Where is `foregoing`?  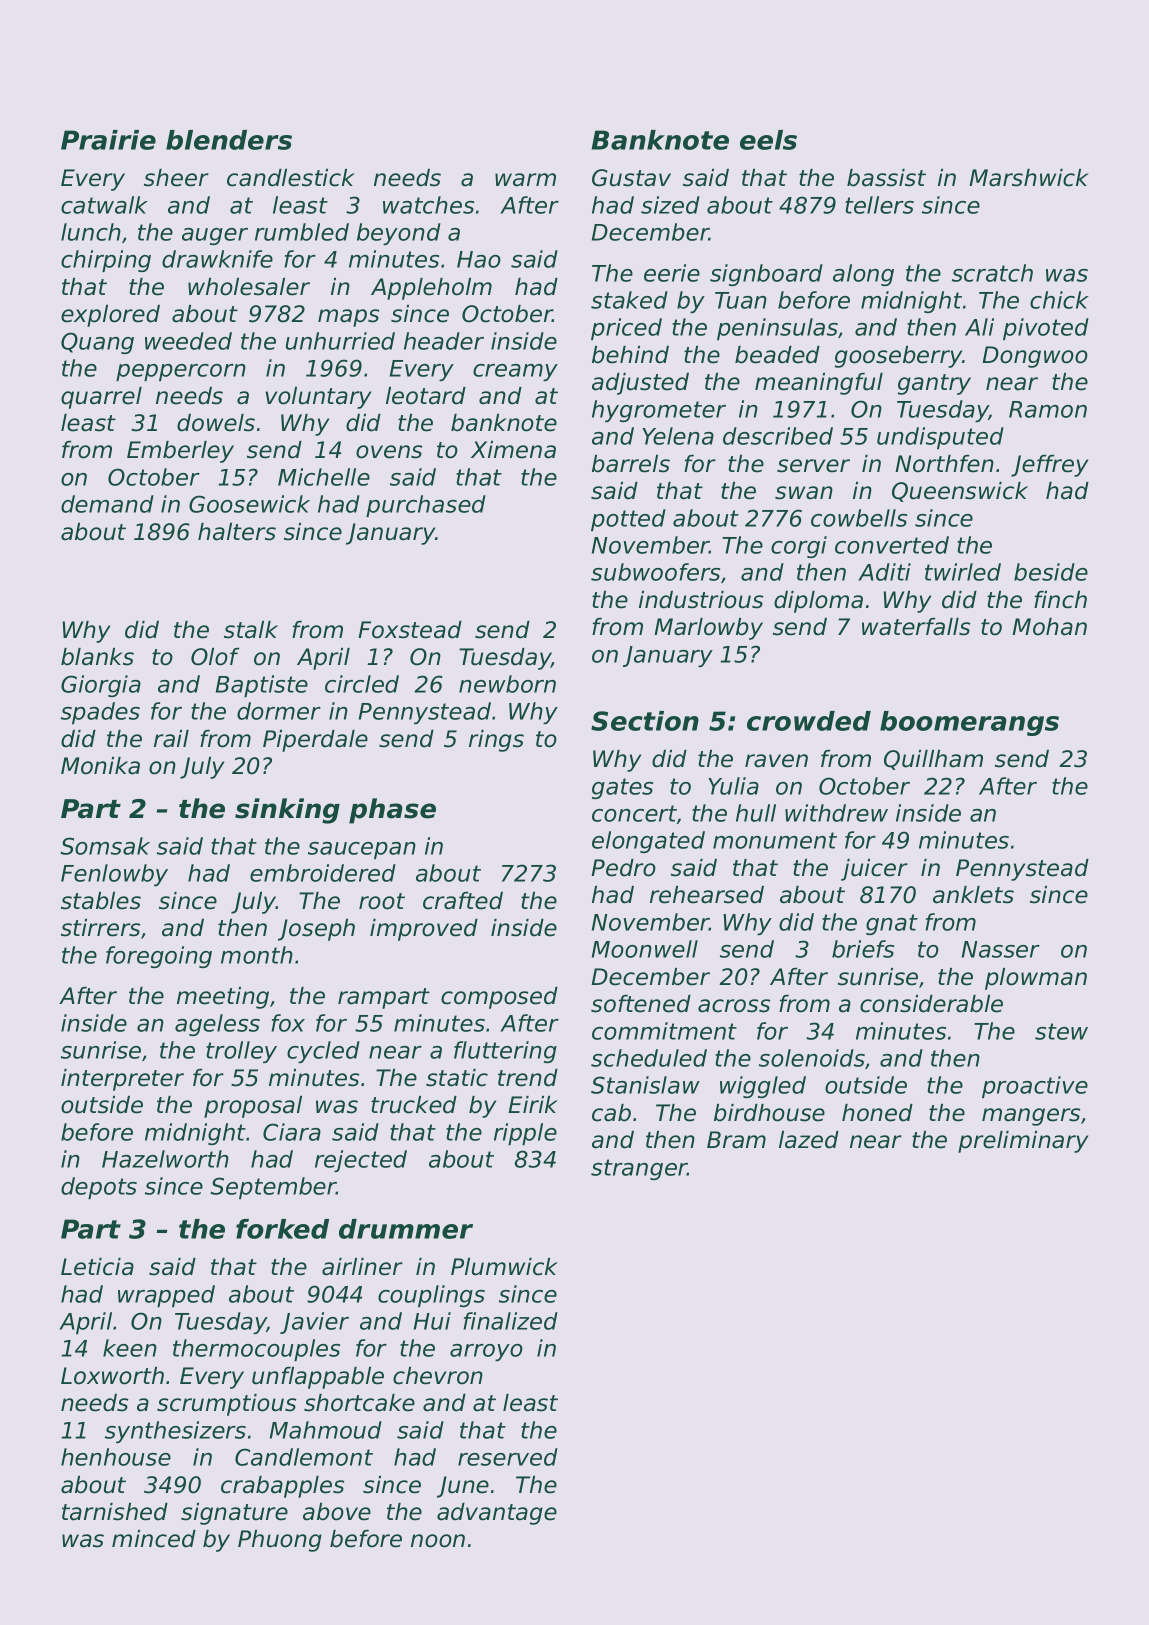 foregoing is located at coordinates (159, 957).
